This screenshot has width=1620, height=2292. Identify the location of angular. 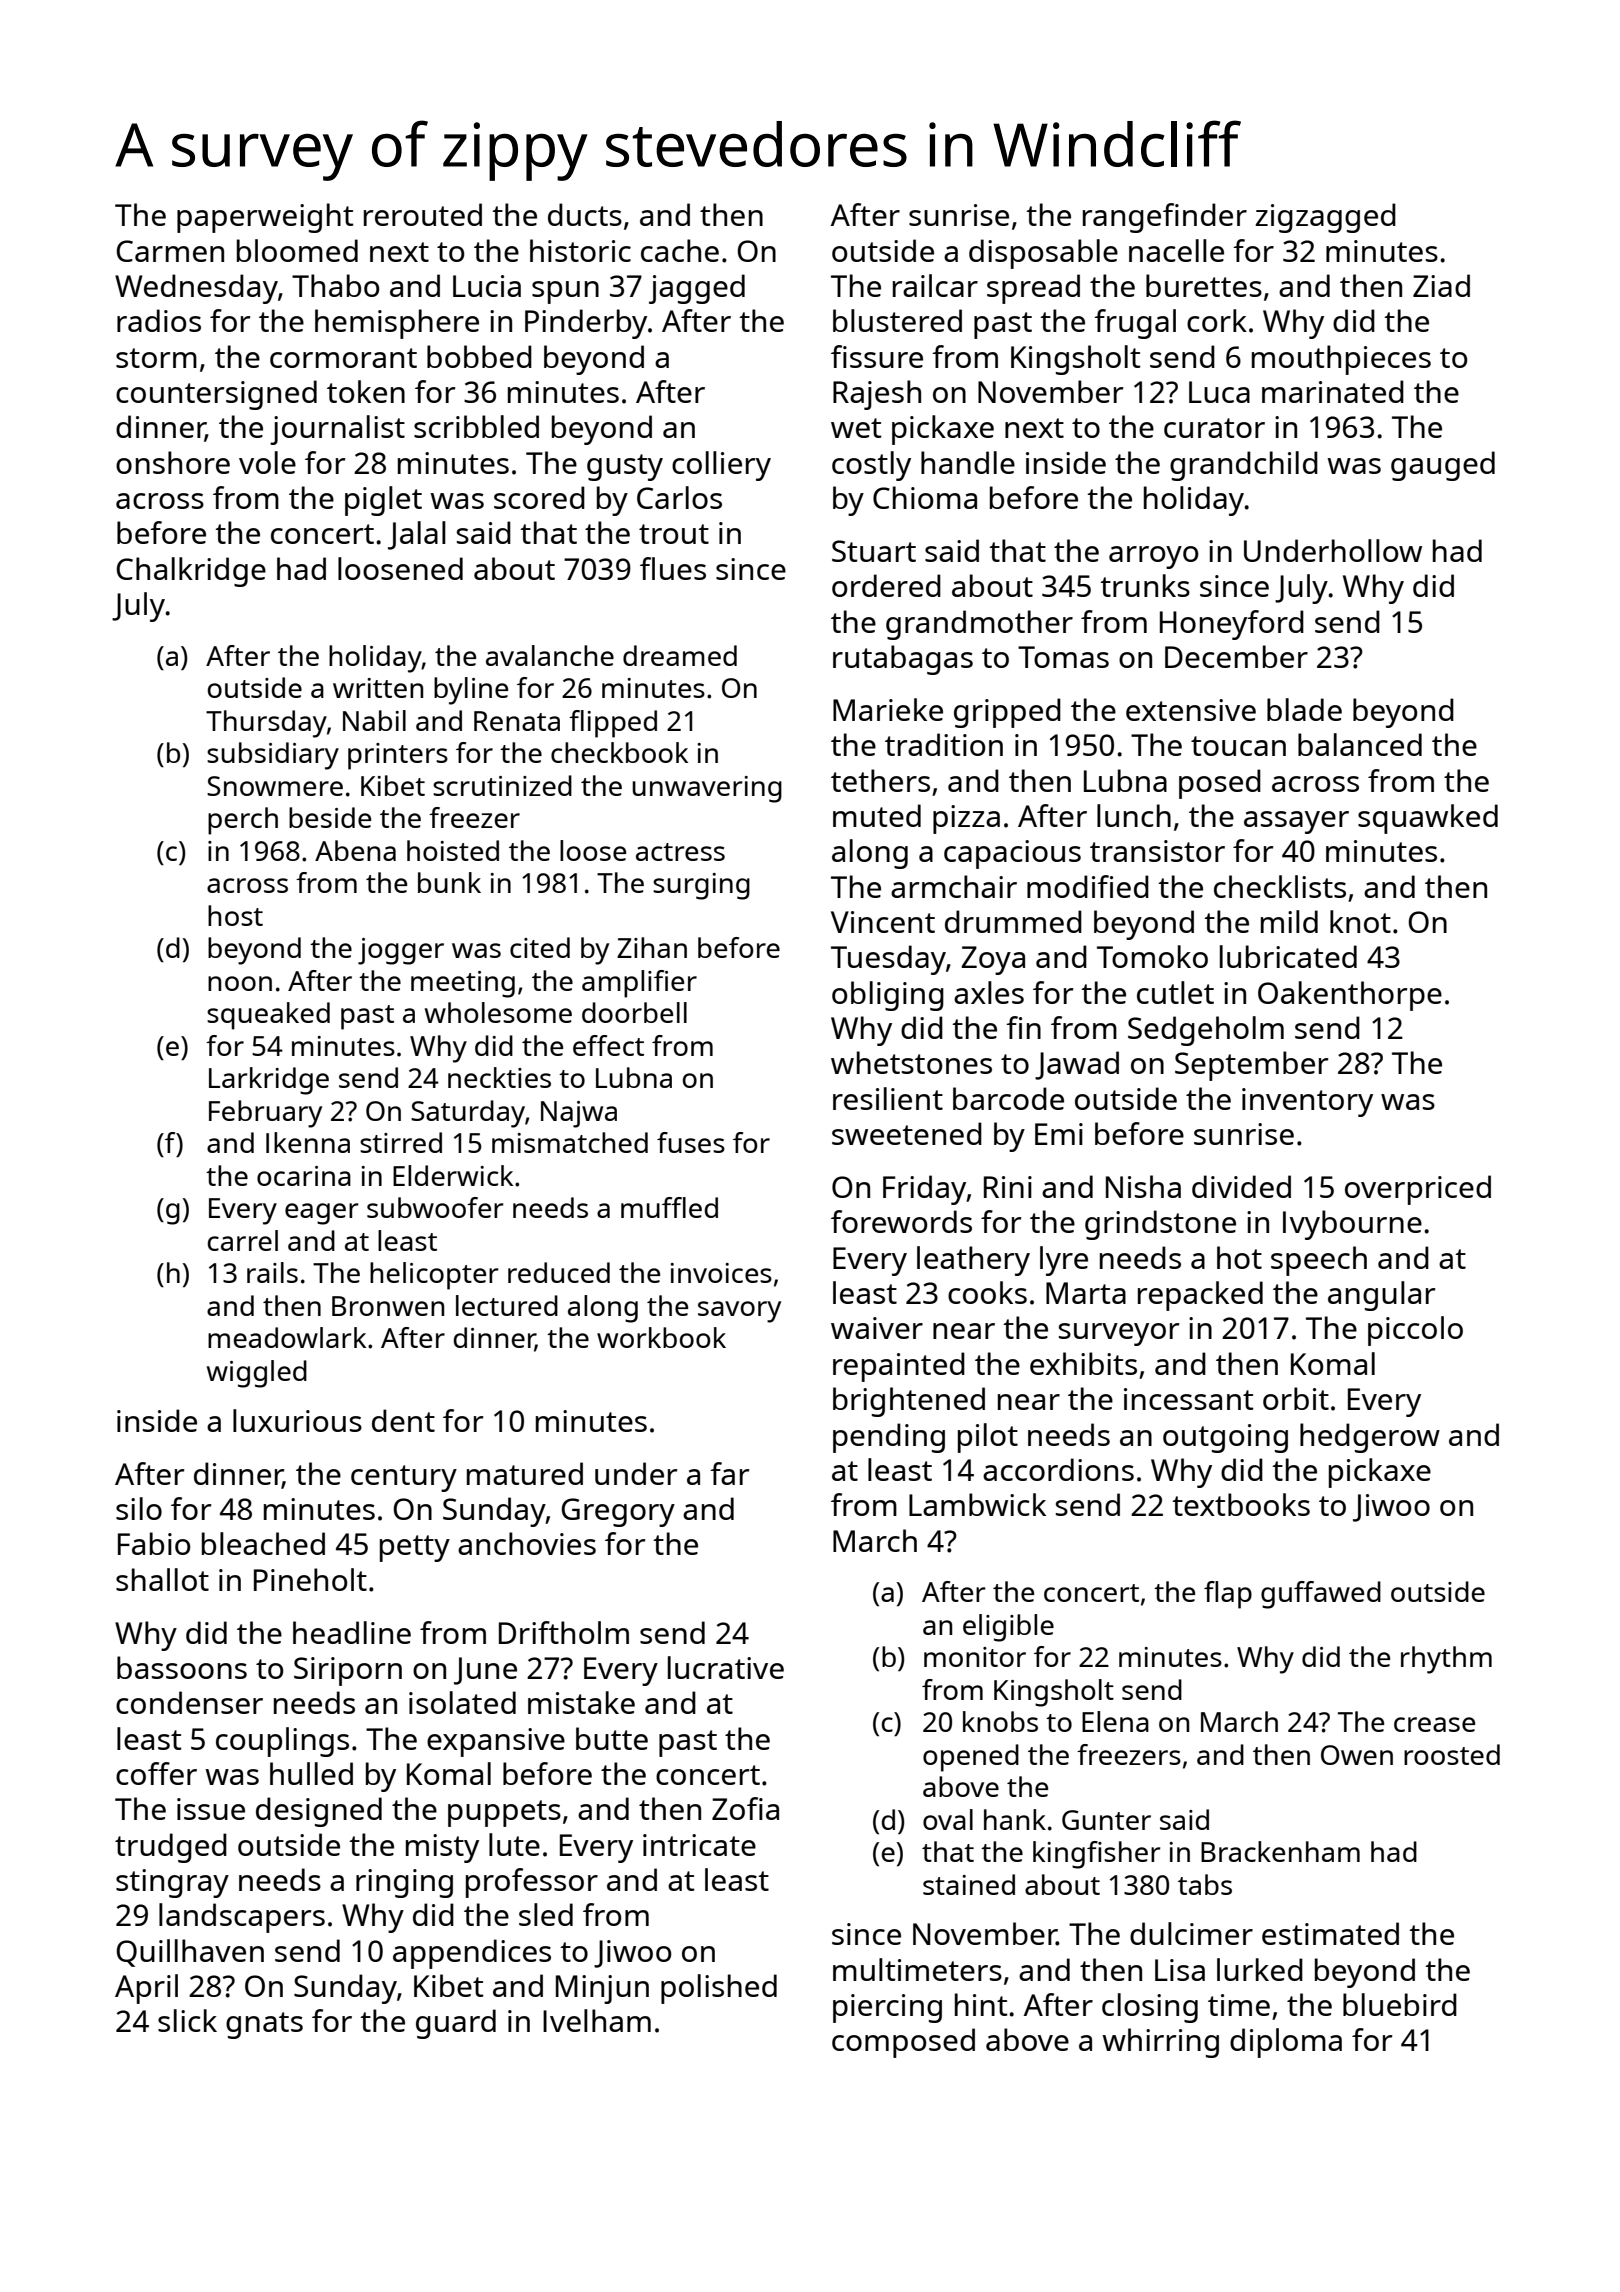
(1381, 1296).
